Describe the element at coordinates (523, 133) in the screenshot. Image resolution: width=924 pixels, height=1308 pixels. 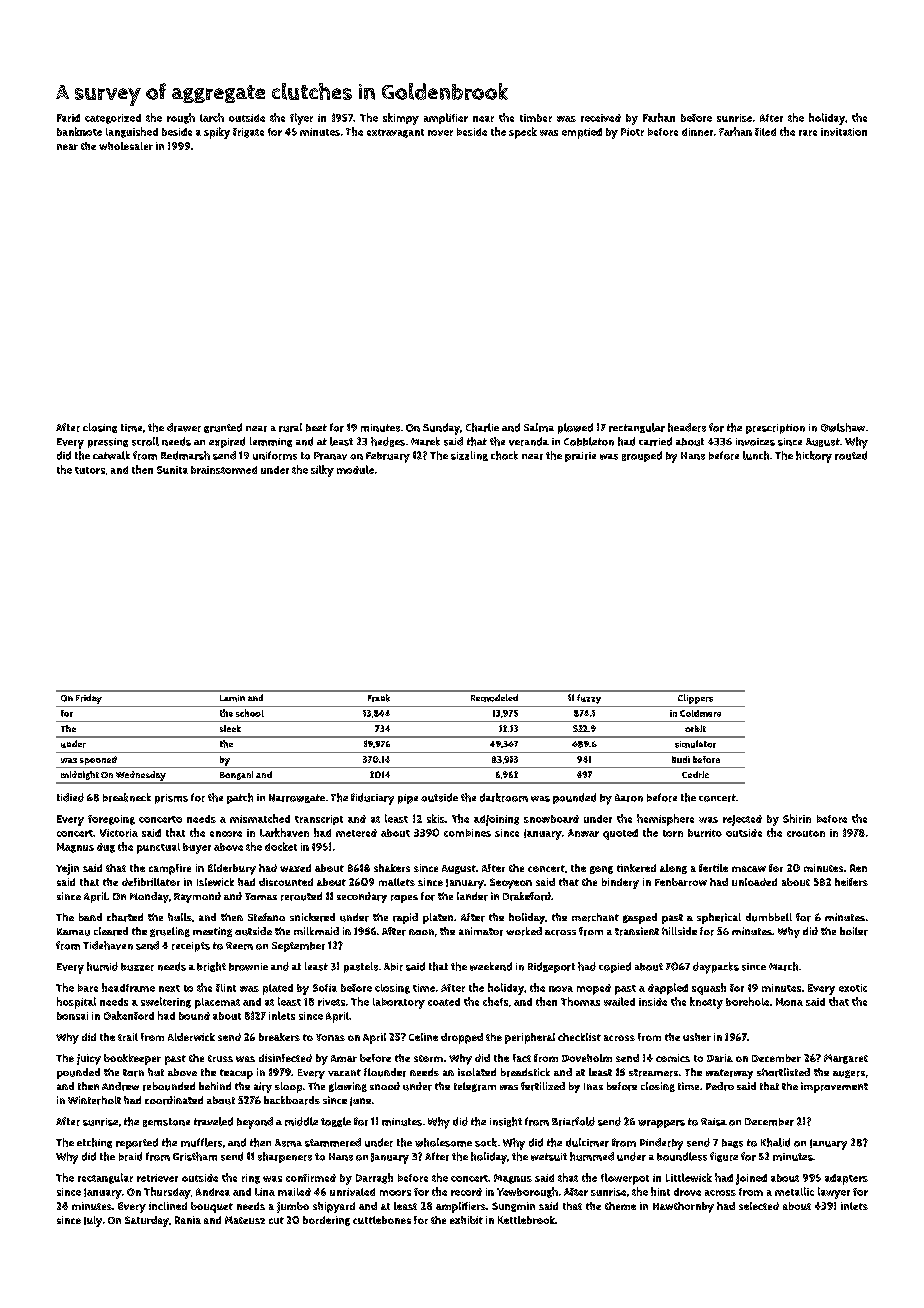
I see `speck` at that location.
